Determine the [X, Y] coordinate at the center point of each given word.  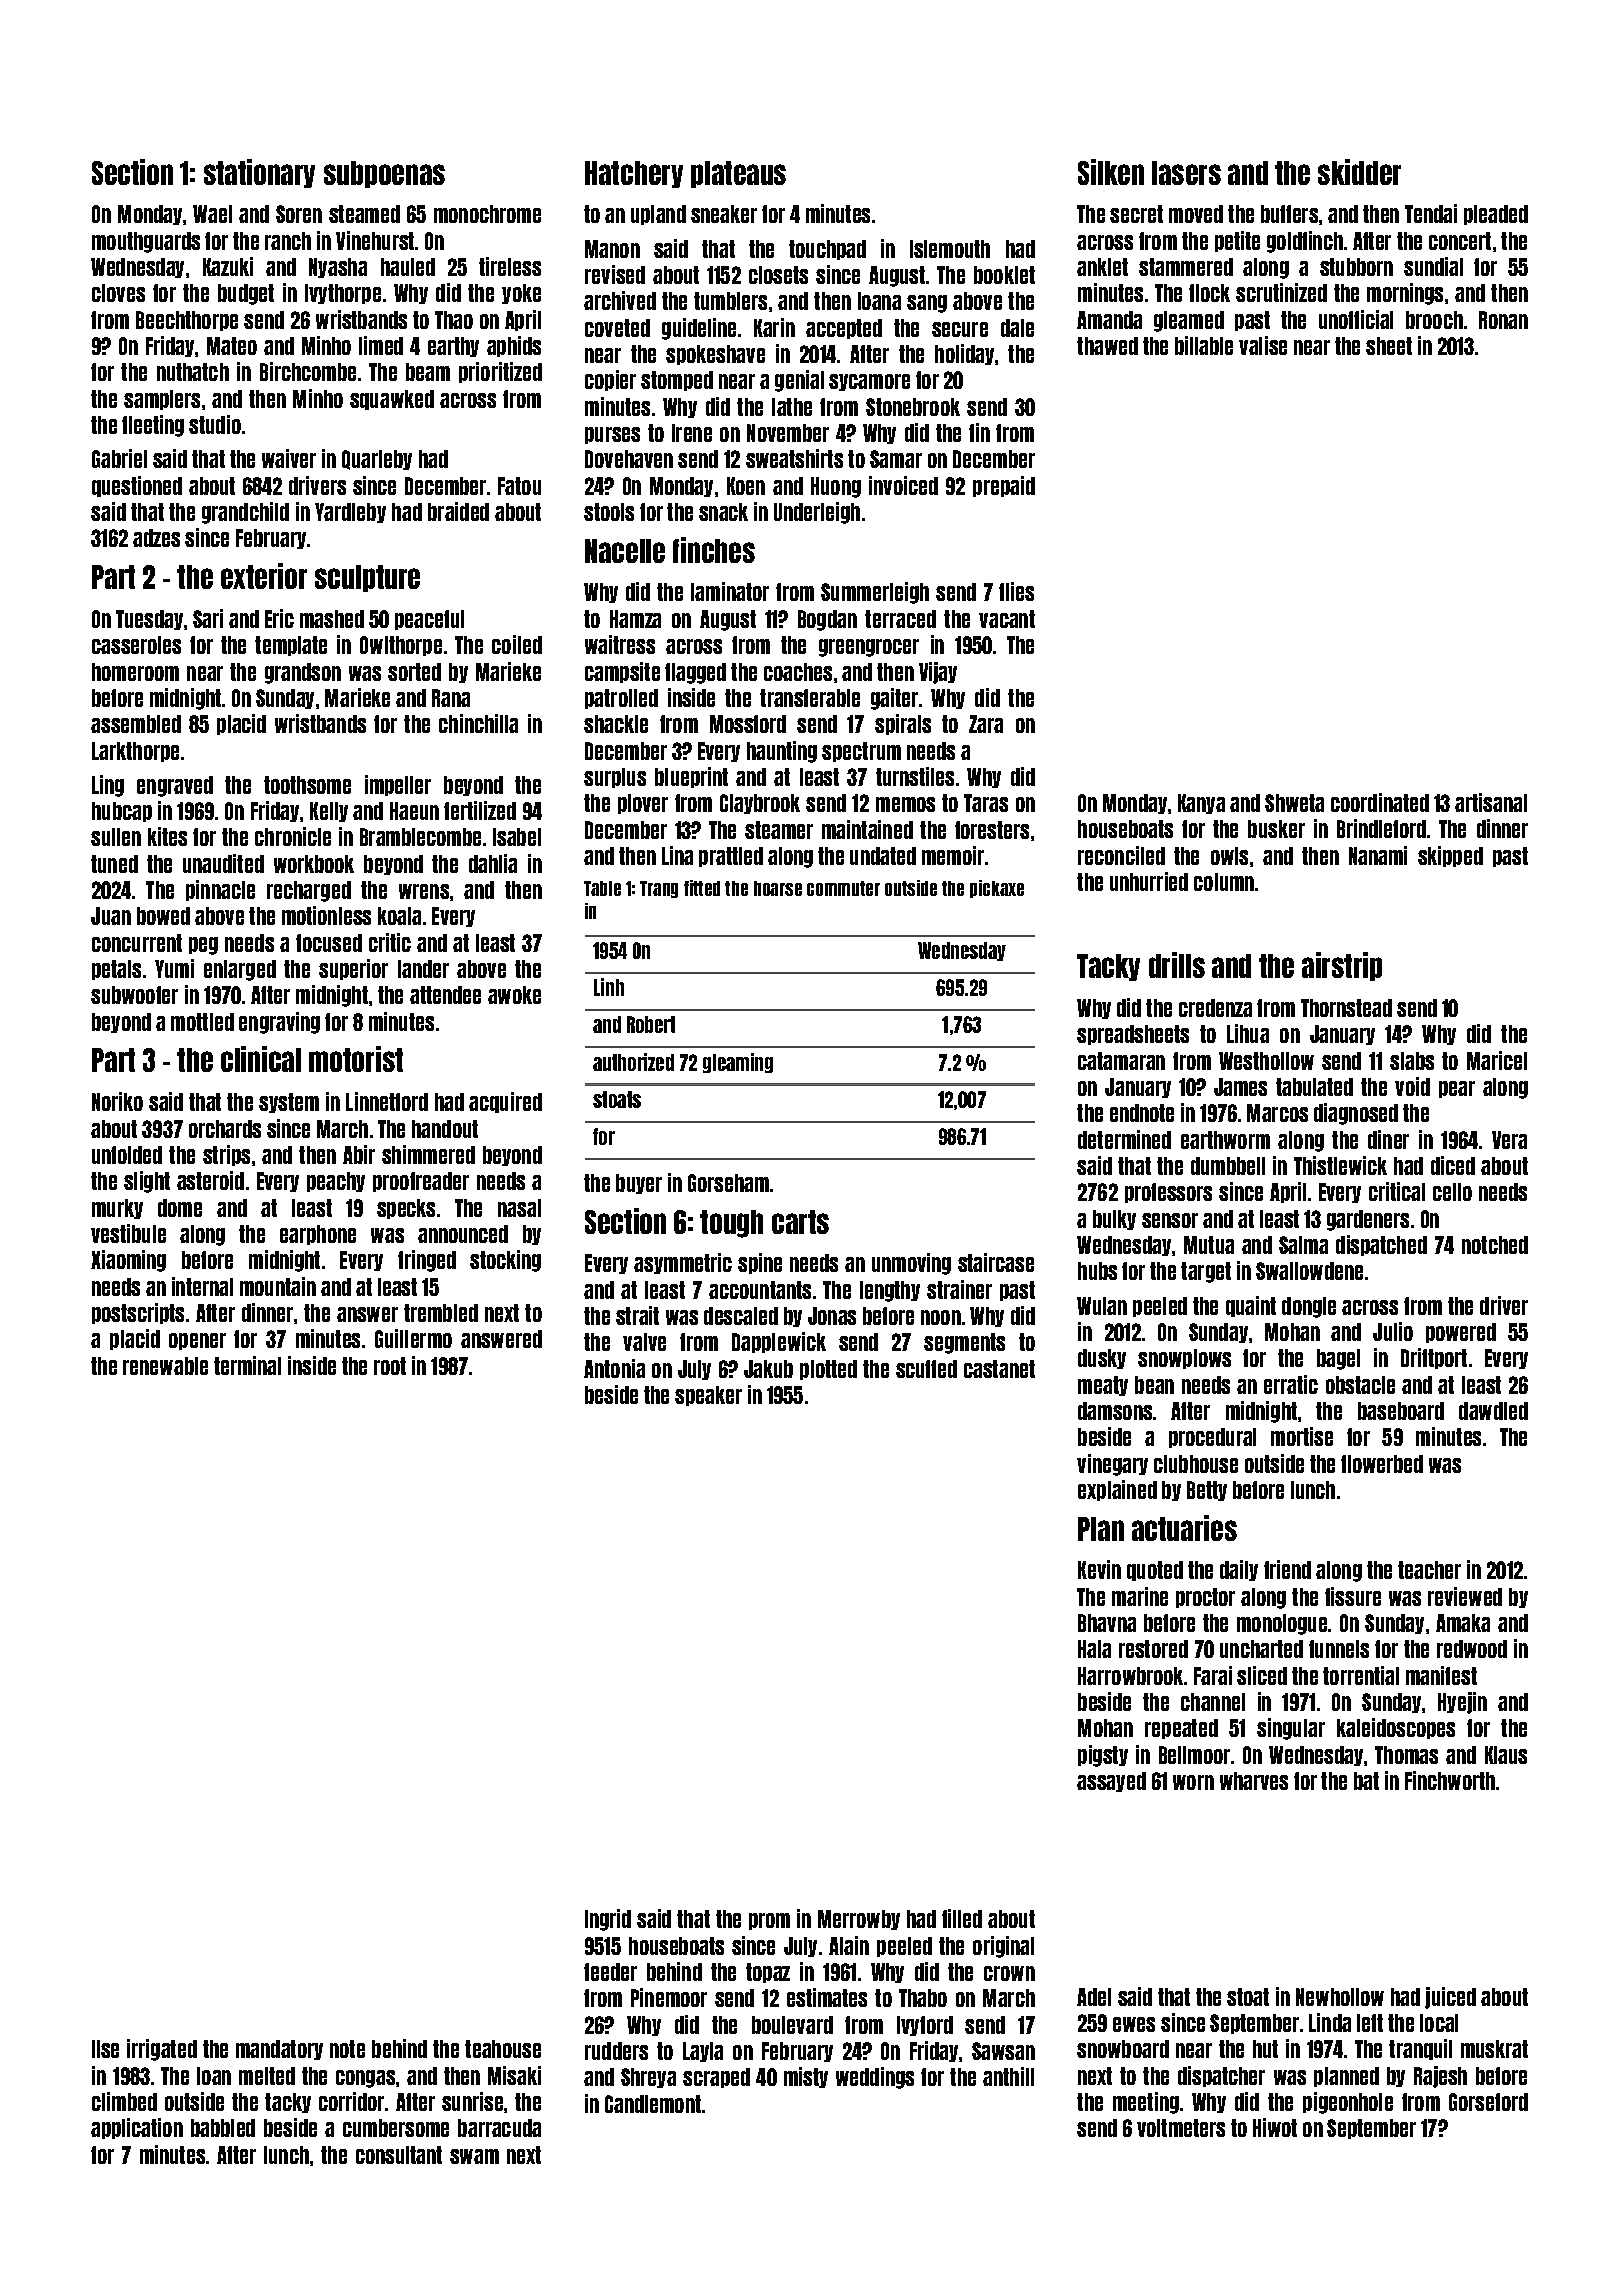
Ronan [1503, 320]
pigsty [1103, 1756]
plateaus [738, 174]
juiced [1450, 1998]
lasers [1186, 173]
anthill [1008, 2076]
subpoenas [384, 174]
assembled [136, 724]
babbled [223, 2128]
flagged [695, 673]
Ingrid [608, 1920]
